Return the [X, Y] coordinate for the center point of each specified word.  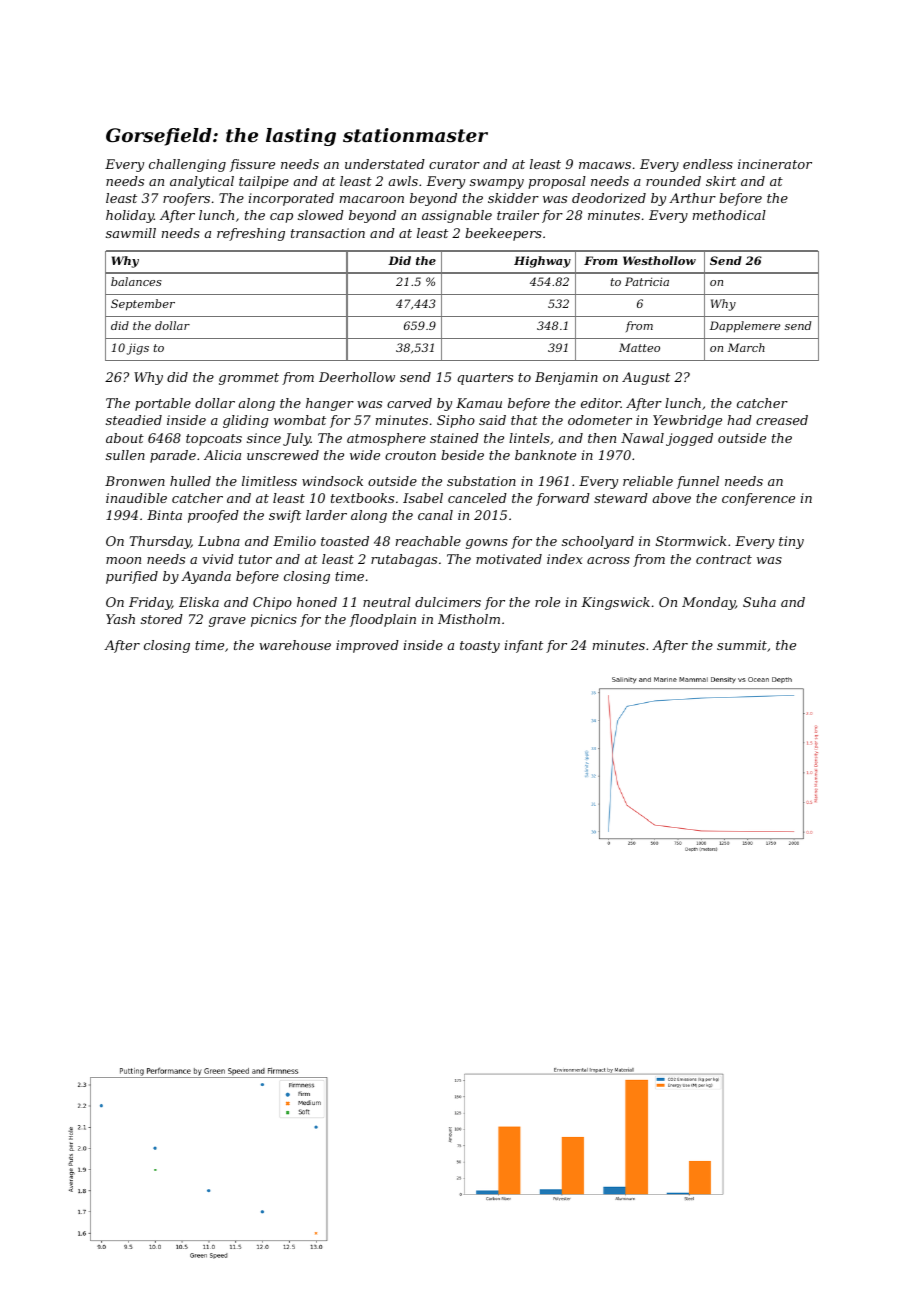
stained [454, 438]
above [672, 498]
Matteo [639, 347]
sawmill [131, 233]
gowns [487, 544]
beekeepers [503, 234]
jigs [138, 349]
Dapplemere [745, 327]
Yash [120, 619]
